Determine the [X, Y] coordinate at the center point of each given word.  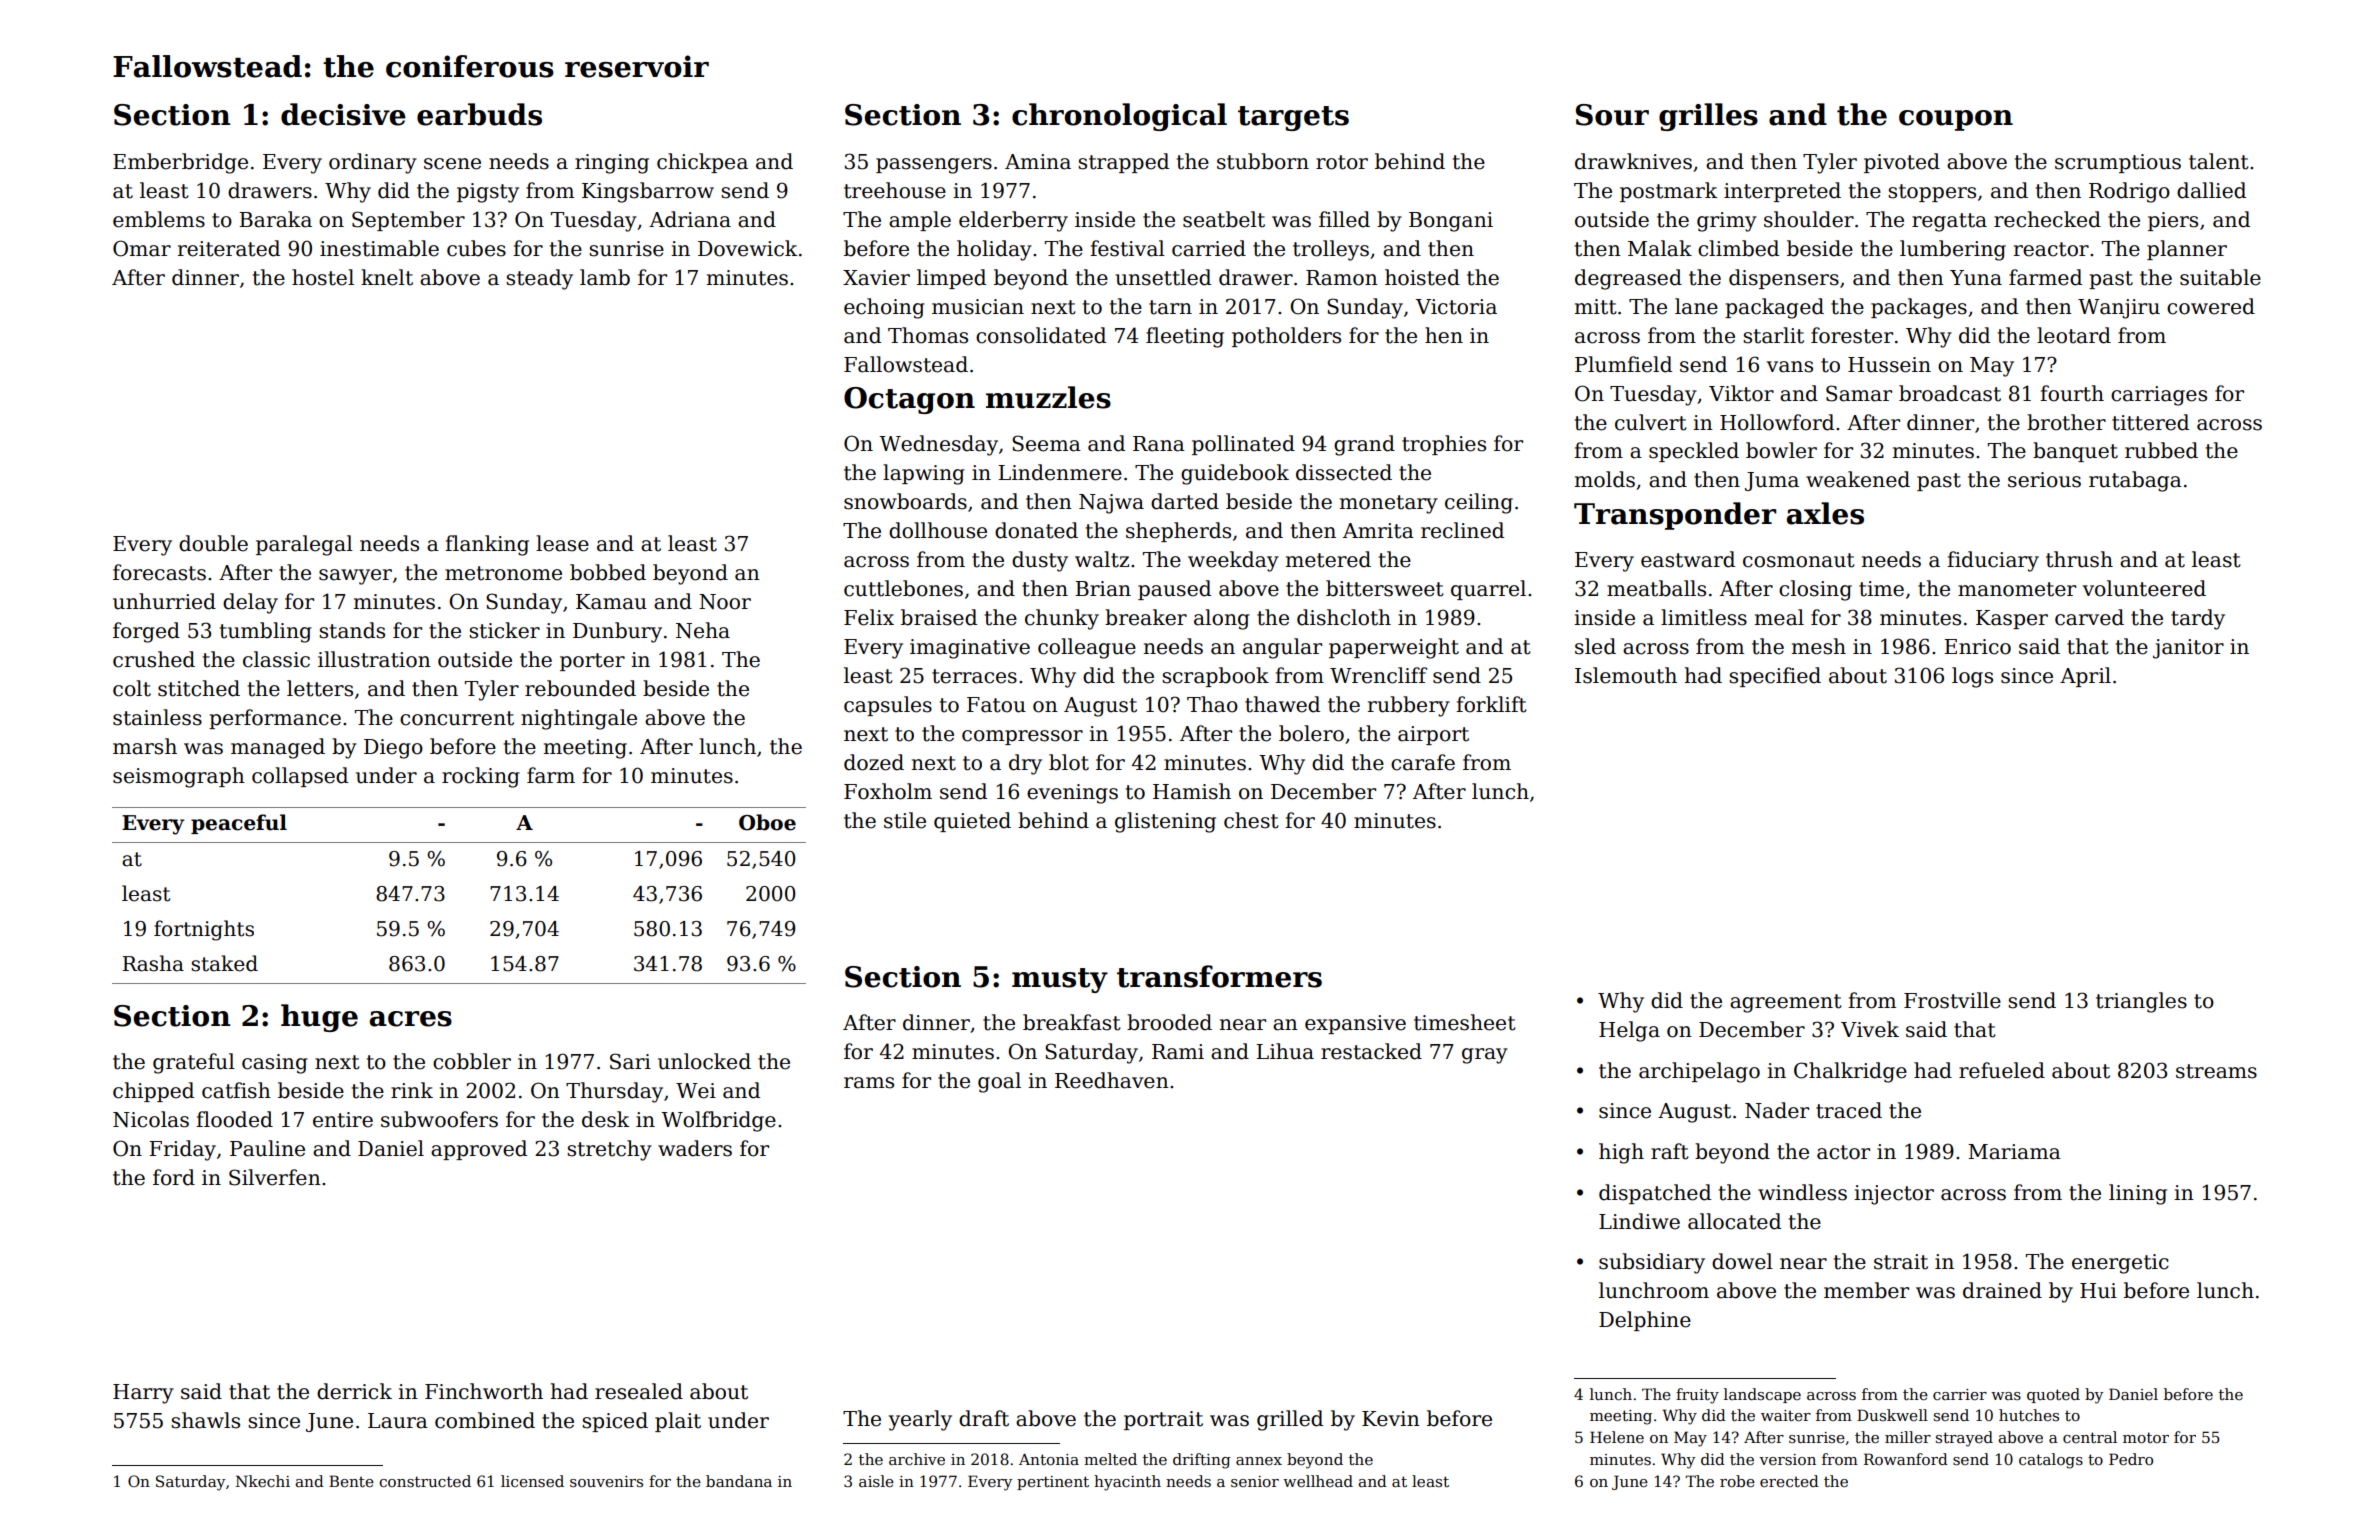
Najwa [1111, 504]
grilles [1708, 117]
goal [999, 1082]
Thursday [614, 1092]
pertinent [1053, 1483]
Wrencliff [1378, 675]
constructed [425, 1481]
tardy [2198, 619]
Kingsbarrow [648, 192]
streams [2216, 1071]
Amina [1038, 162]
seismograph [179, 777]
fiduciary [1993, 561]
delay [250, 603]
